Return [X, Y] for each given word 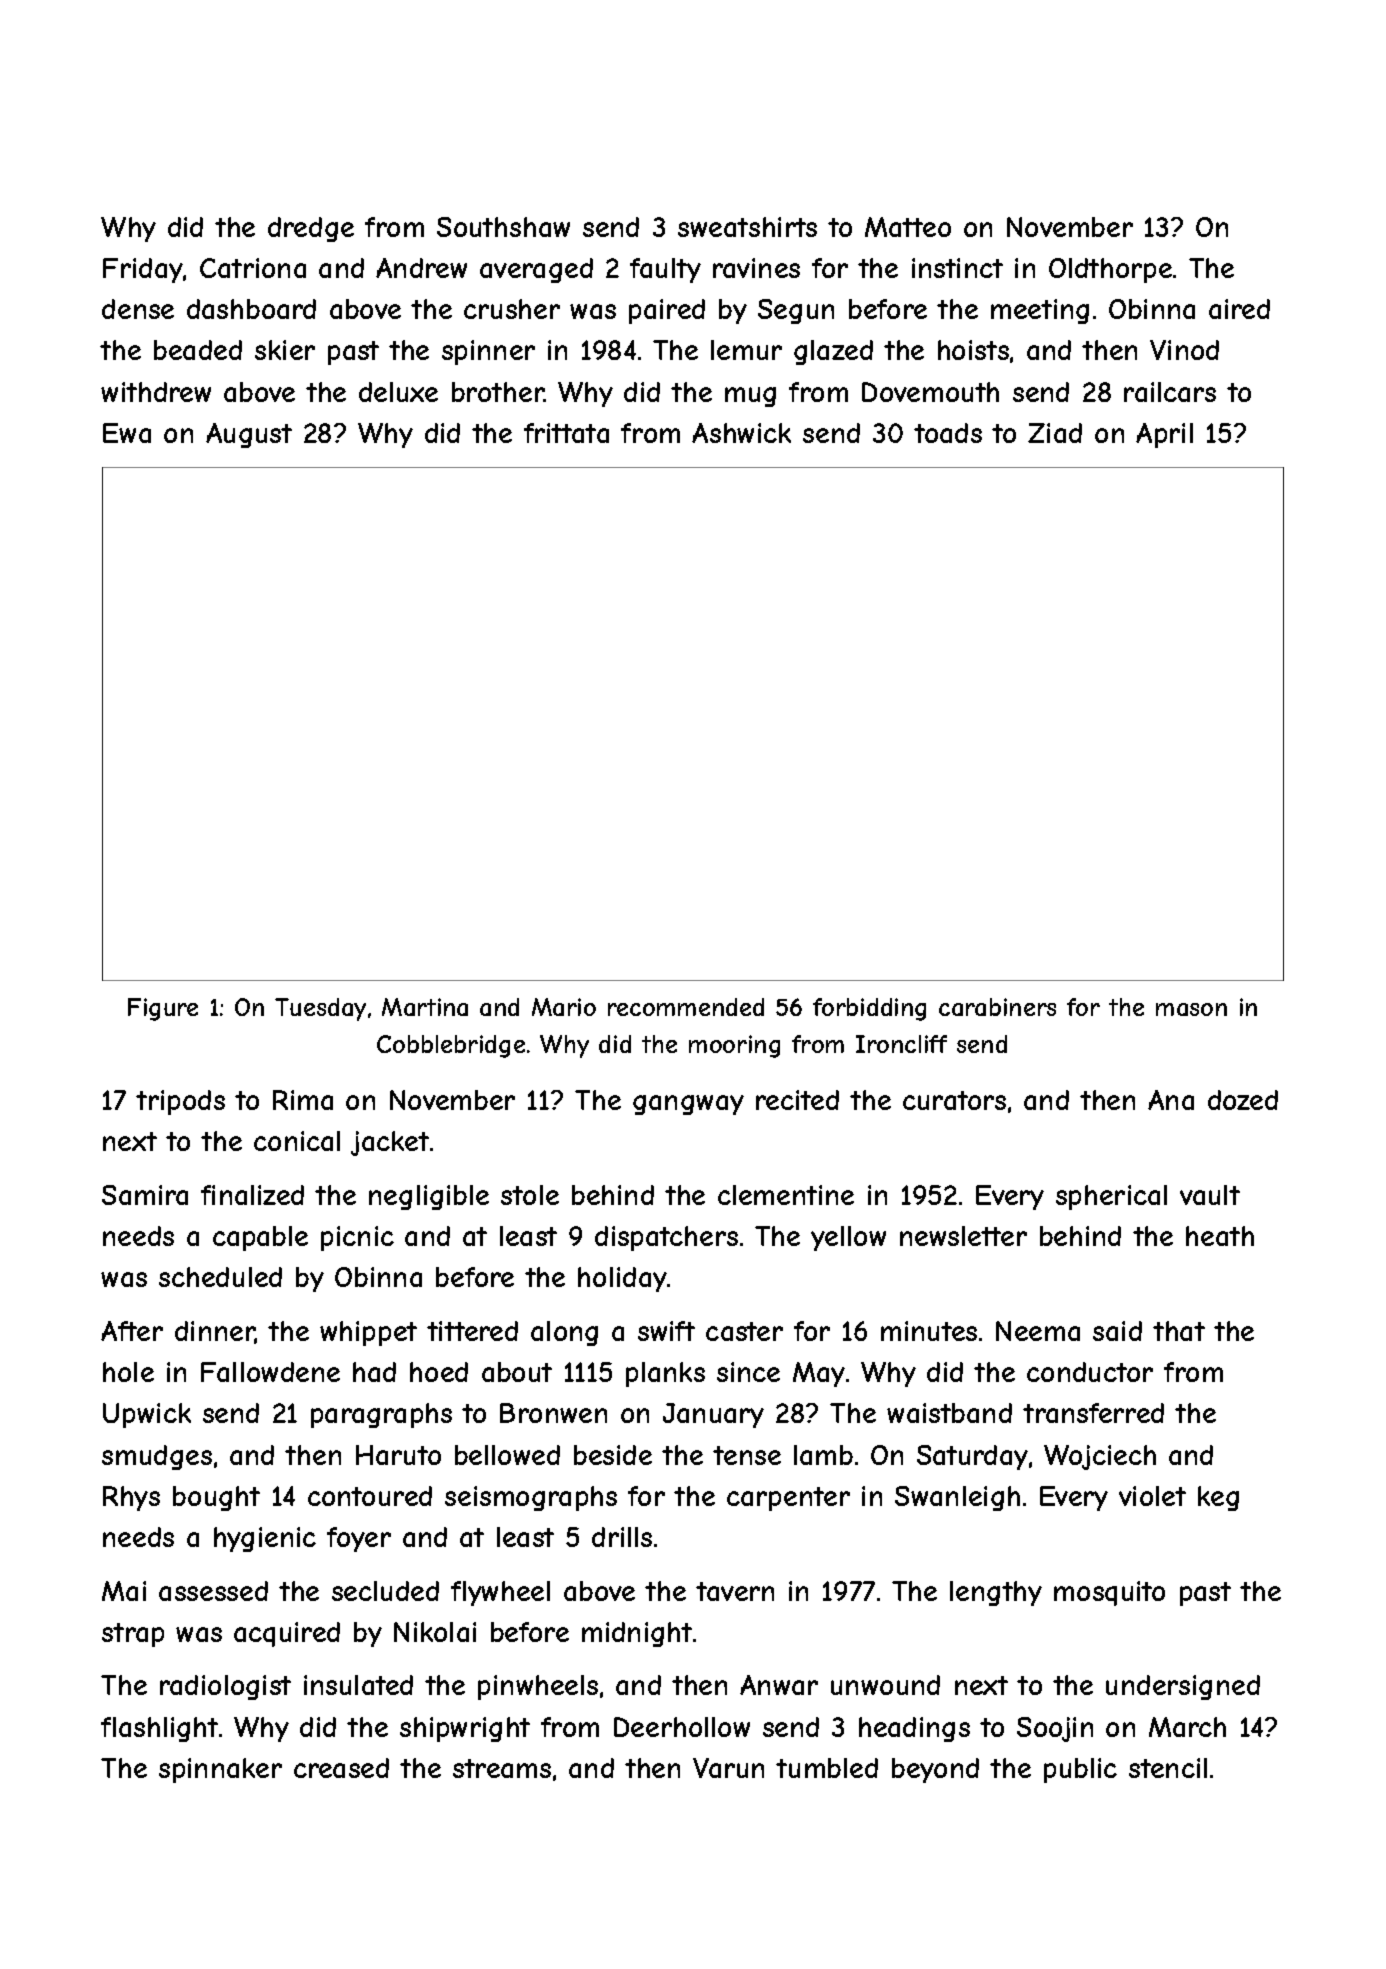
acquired [287, 1634]
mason [1191, 1009]
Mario [564, 1007]
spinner [488, 352]
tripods [180, 1102]
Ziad [1055, 433]
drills [622, 1537]
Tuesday [320, 1009]
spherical [1111, 1197]
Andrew [421, 268]
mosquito [1109, 1593]
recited [797, 1100]
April [1164, 435]
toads [948, 433]
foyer [359, 1539]
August [249, 435]
